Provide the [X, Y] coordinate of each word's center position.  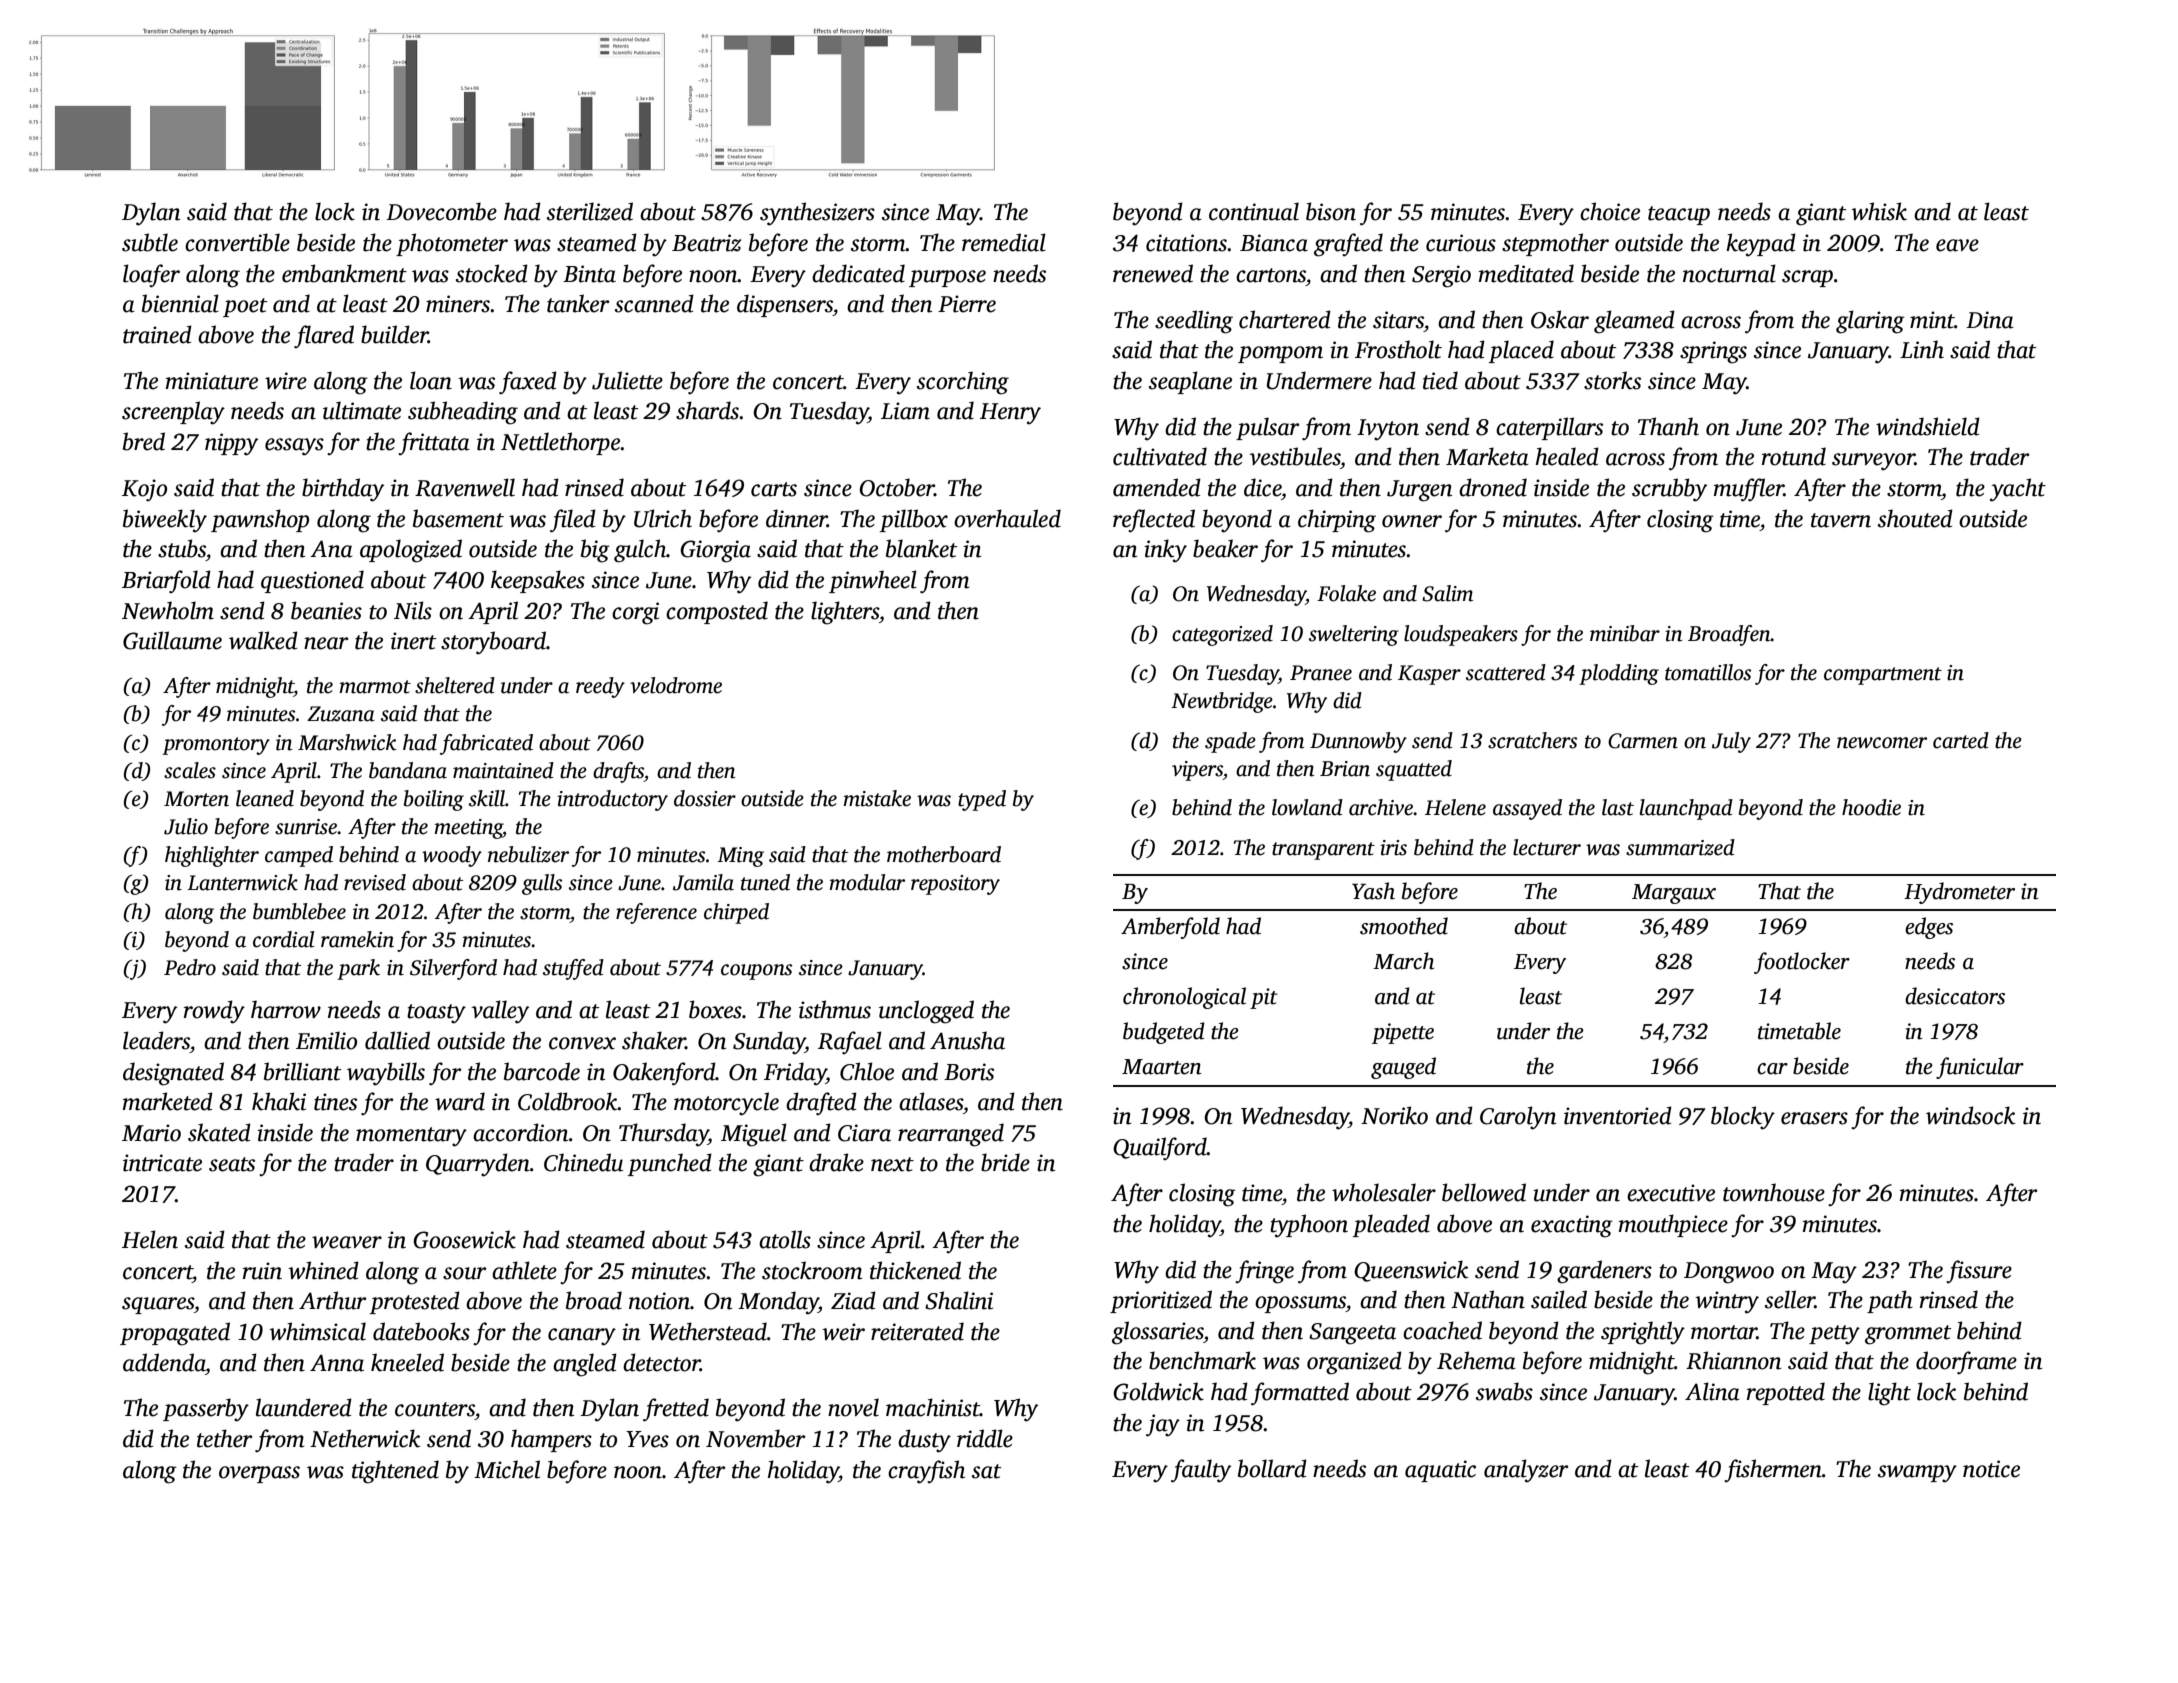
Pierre [967, 304]
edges [1929, 928]
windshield [1928, 426]
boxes [715, 1009]
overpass [259, 1474]
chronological [1184, 998]
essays [294, 447]
